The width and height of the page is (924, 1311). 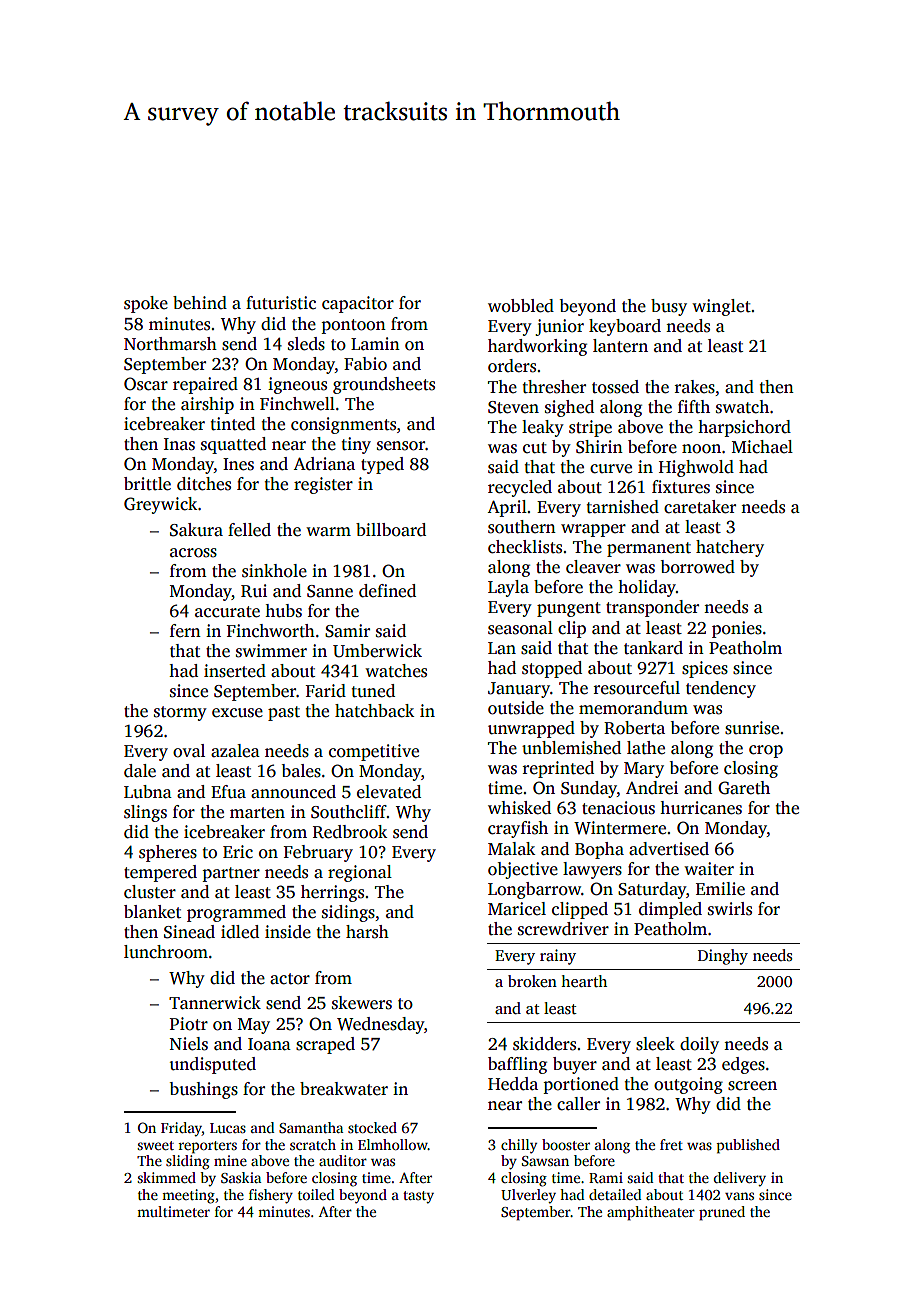 I want to click on Dinghy, so click(x=723, y=957).
